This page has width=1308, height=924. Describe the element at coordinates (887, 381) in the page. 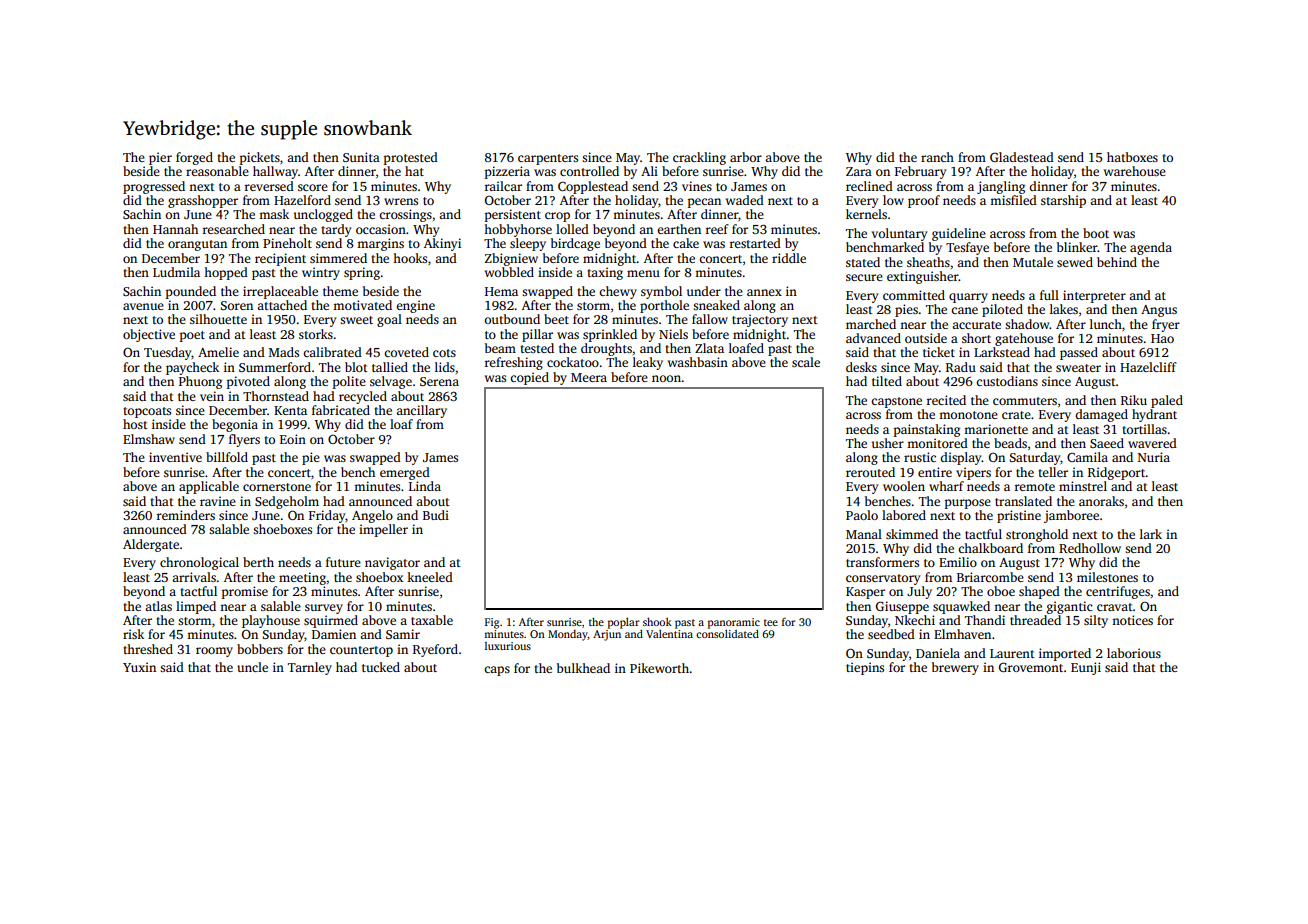

I see `tilted` at that location.
